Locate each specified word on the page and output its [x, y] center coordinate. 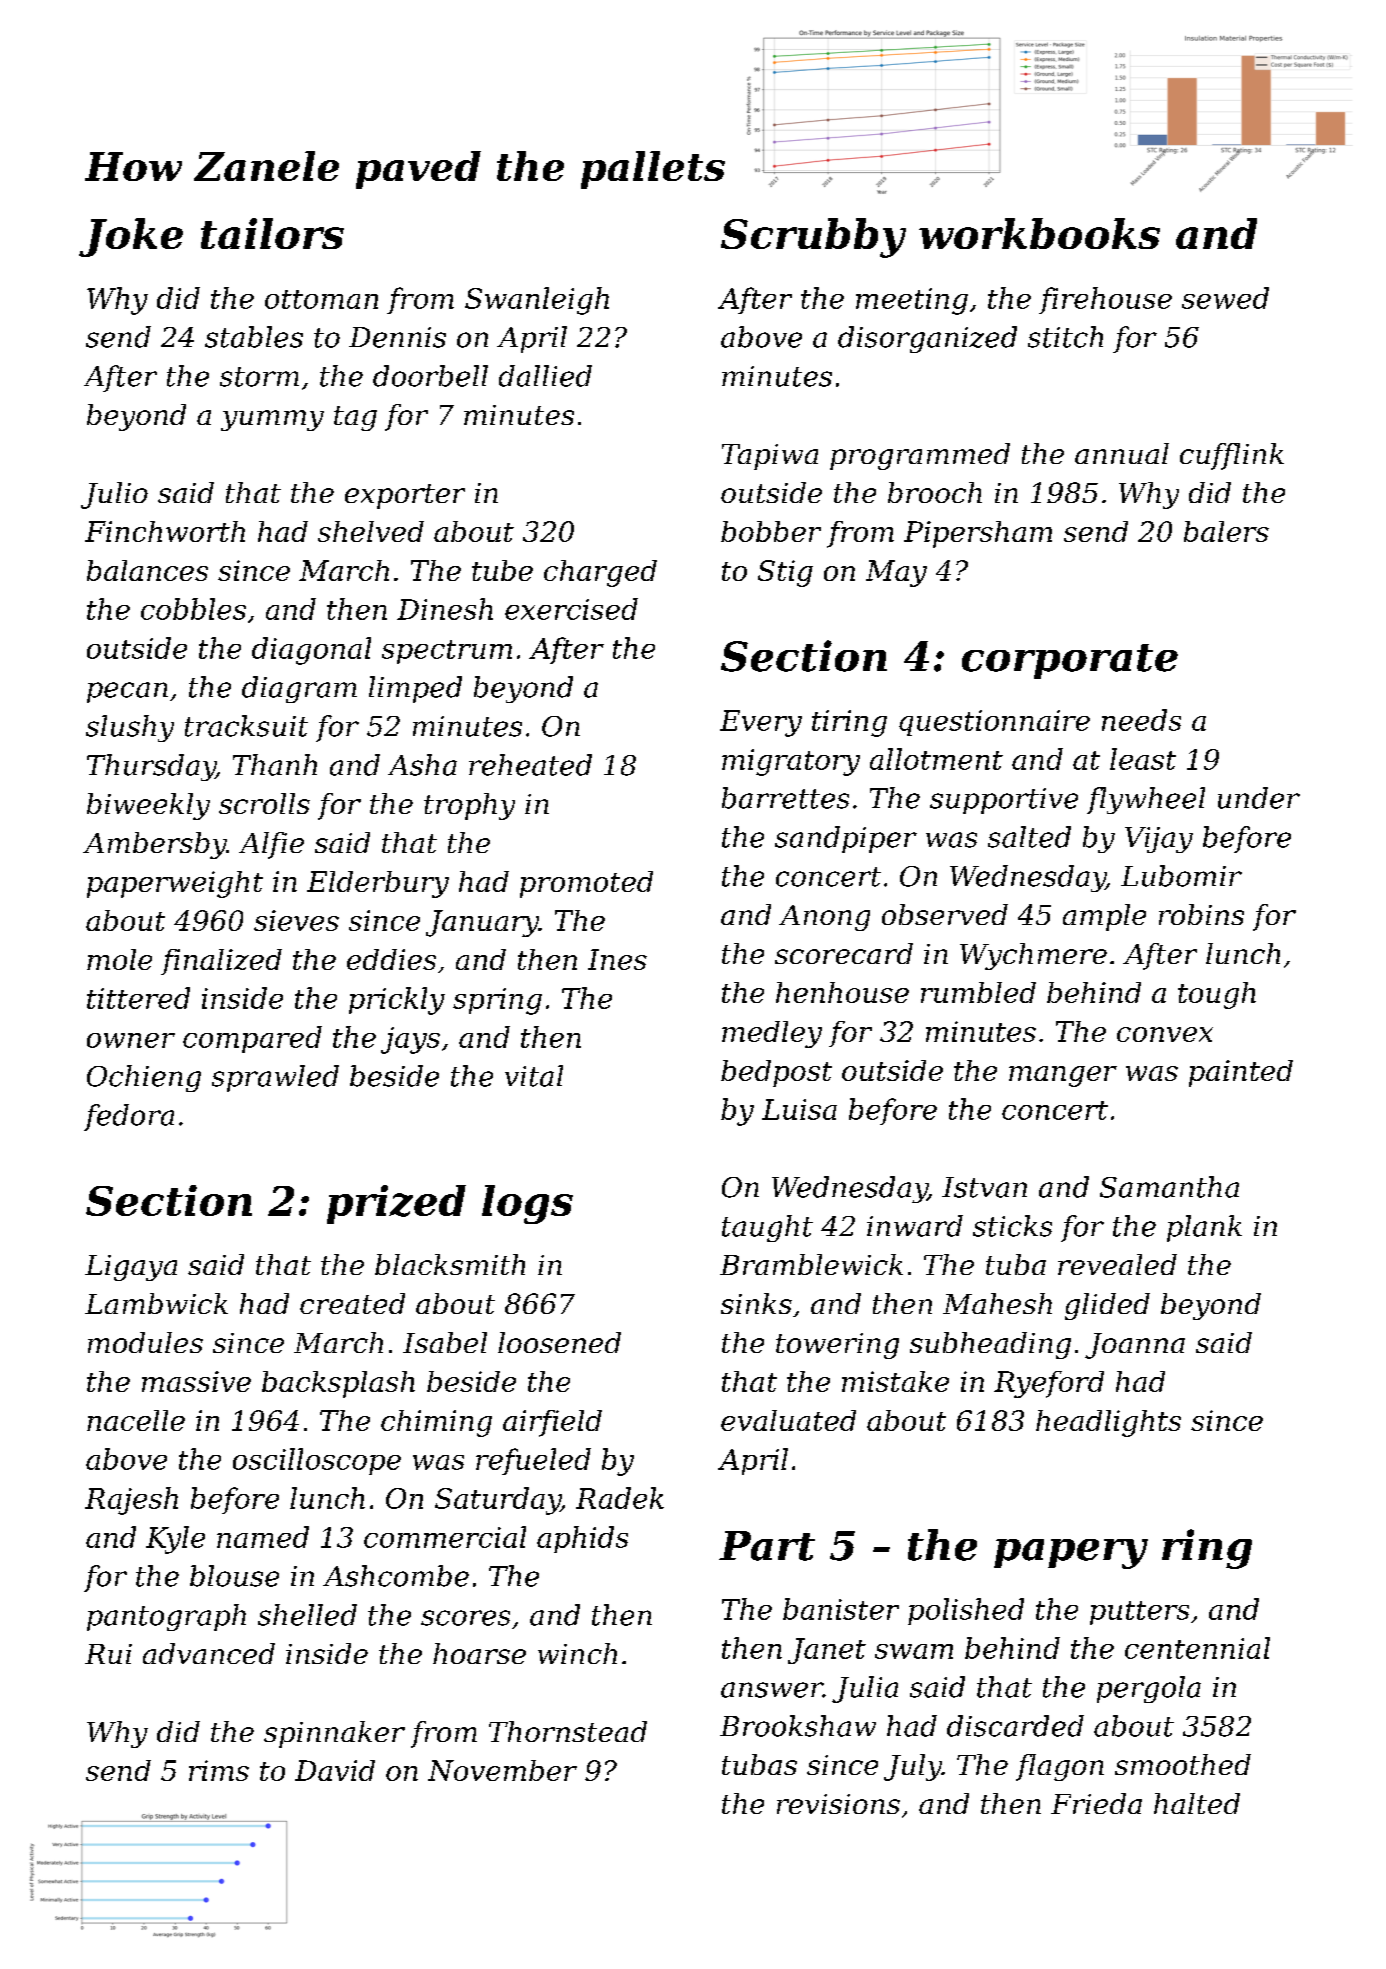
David [335, 1770]
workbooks [1039, 233]
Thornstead [568, 1731]
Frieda [1096, 1803]
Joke [131, 237]
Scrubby [813, 238]
